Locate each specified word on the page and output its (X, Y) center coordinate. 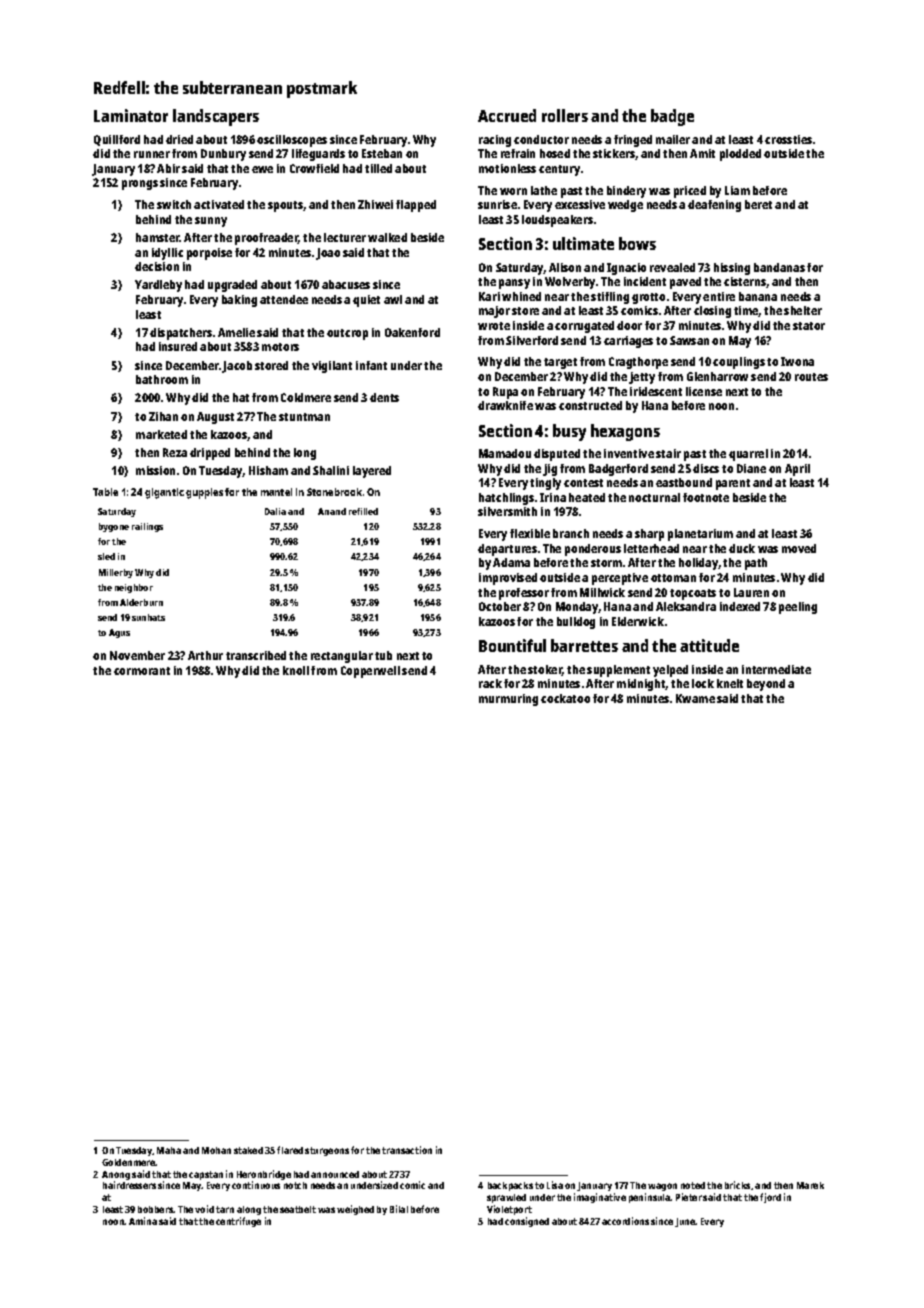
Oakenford (412, 332)
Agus (119, 633)
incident (645, 281)
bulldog (576, 623)
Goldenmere (129, 1162)
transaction (407, 1150)
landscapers (216, 117)
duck (742, 548)
